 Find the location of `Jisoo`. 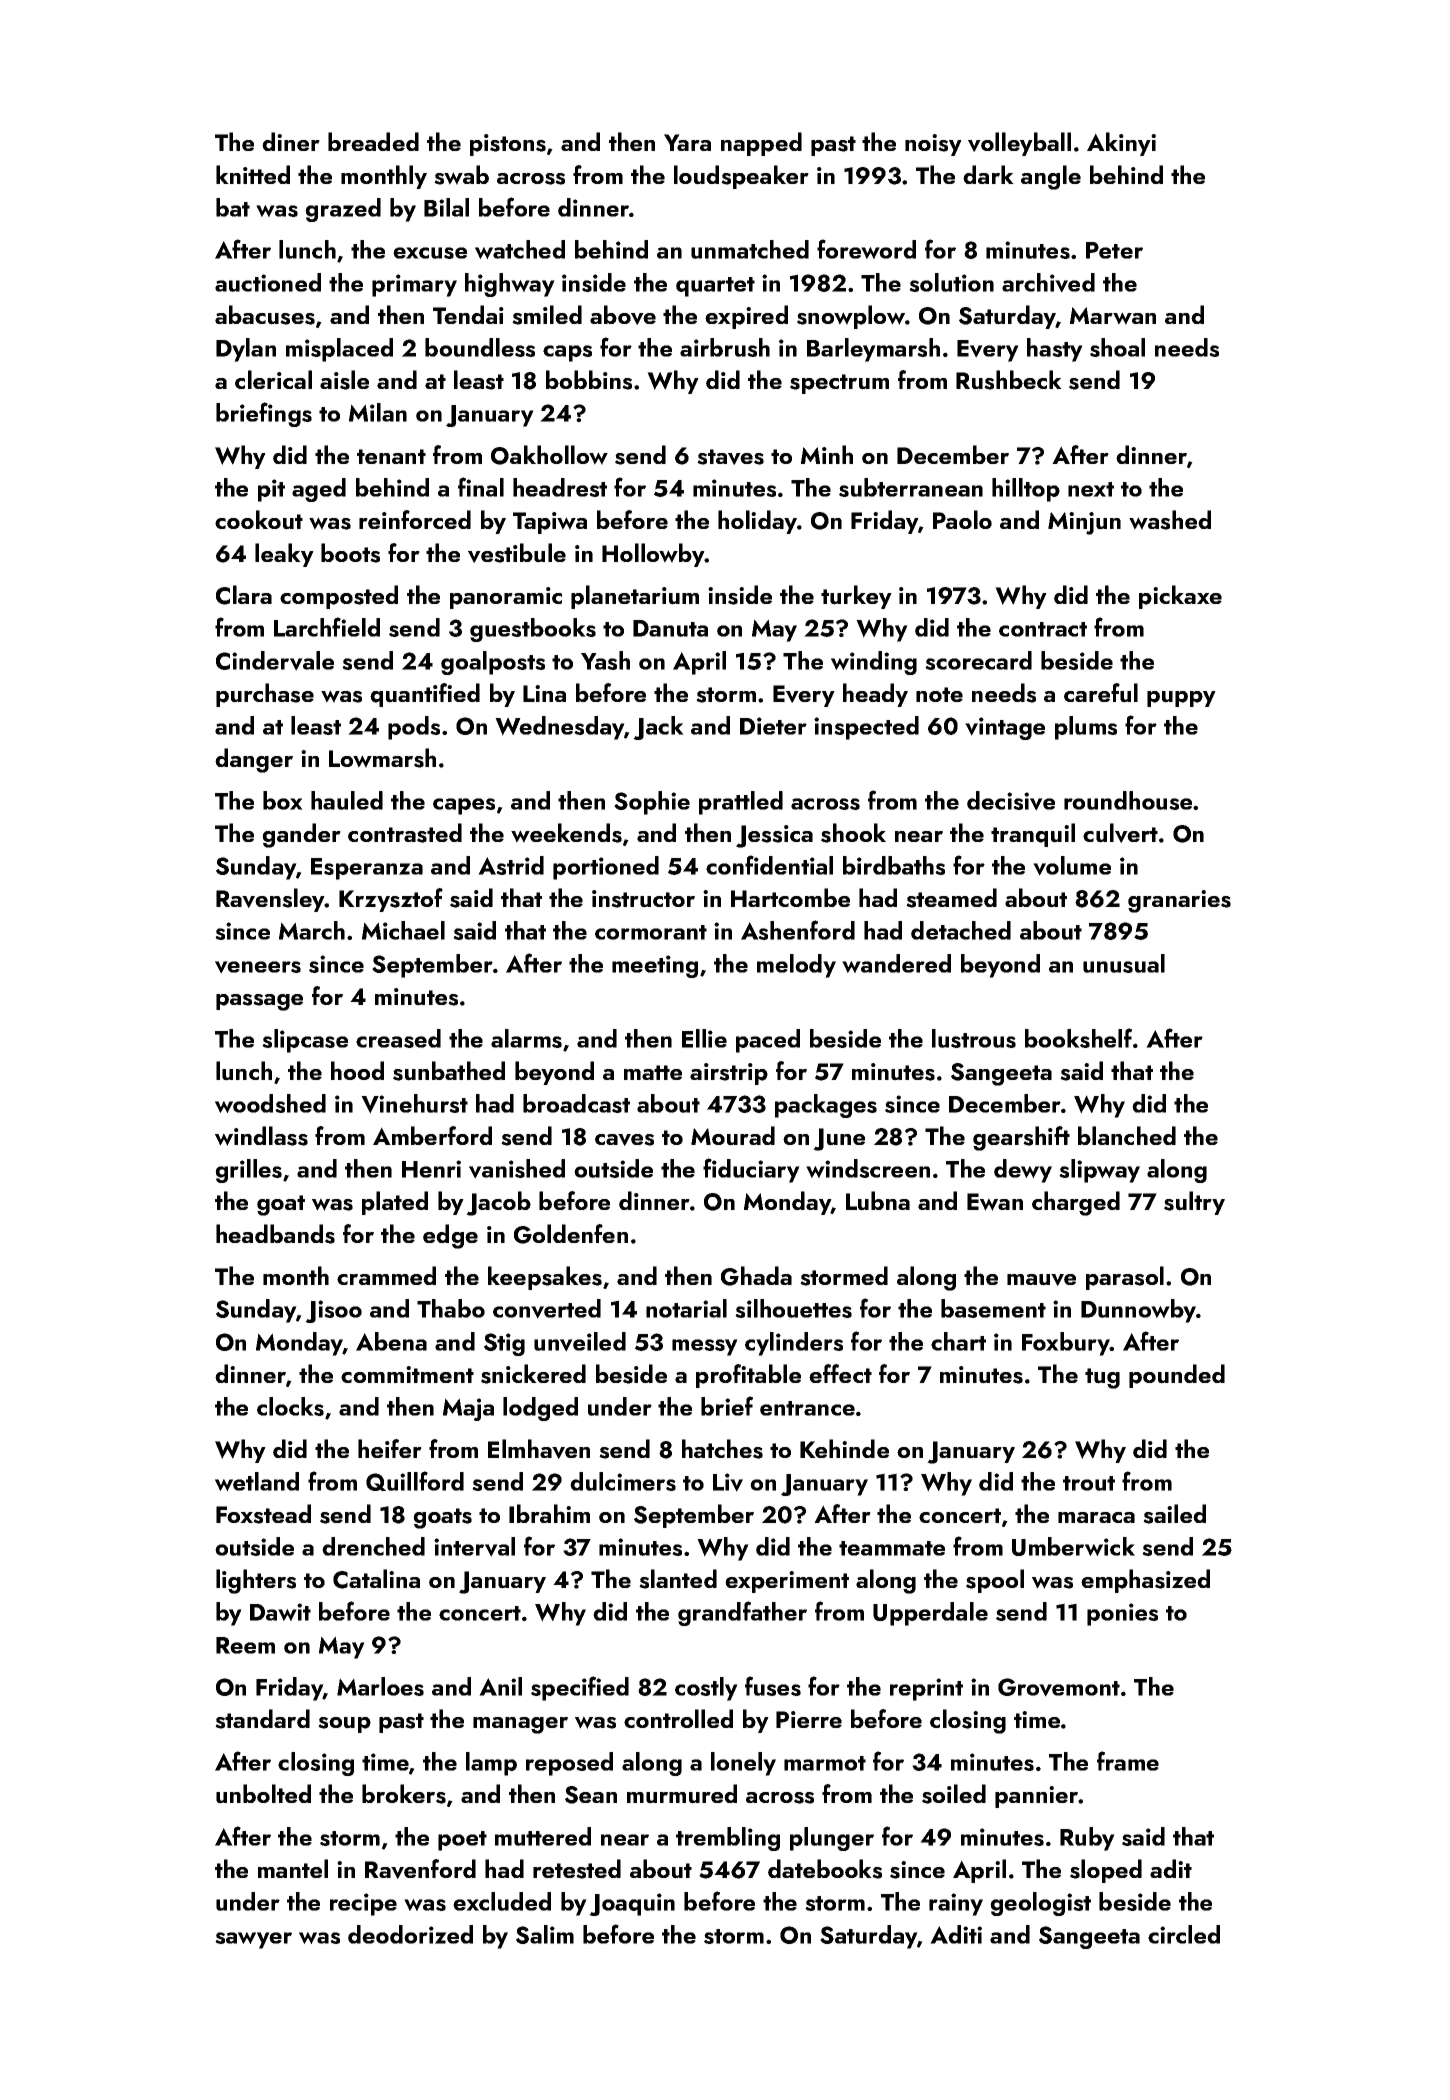

Jisoo is located at coordinates (333, 1311).
